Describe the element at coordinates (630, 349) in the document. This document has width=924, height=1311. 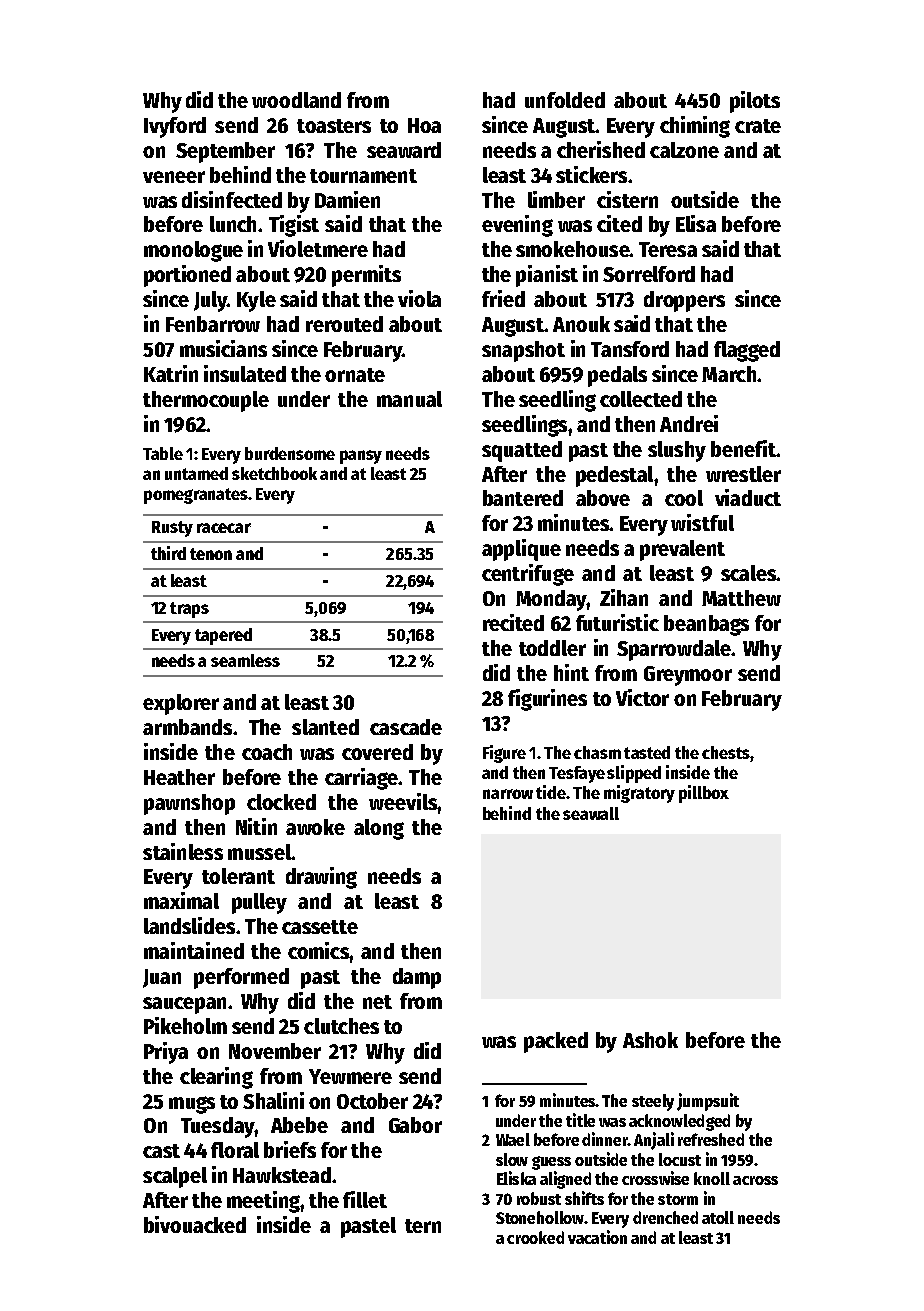
I see `Tansford` at that location.
